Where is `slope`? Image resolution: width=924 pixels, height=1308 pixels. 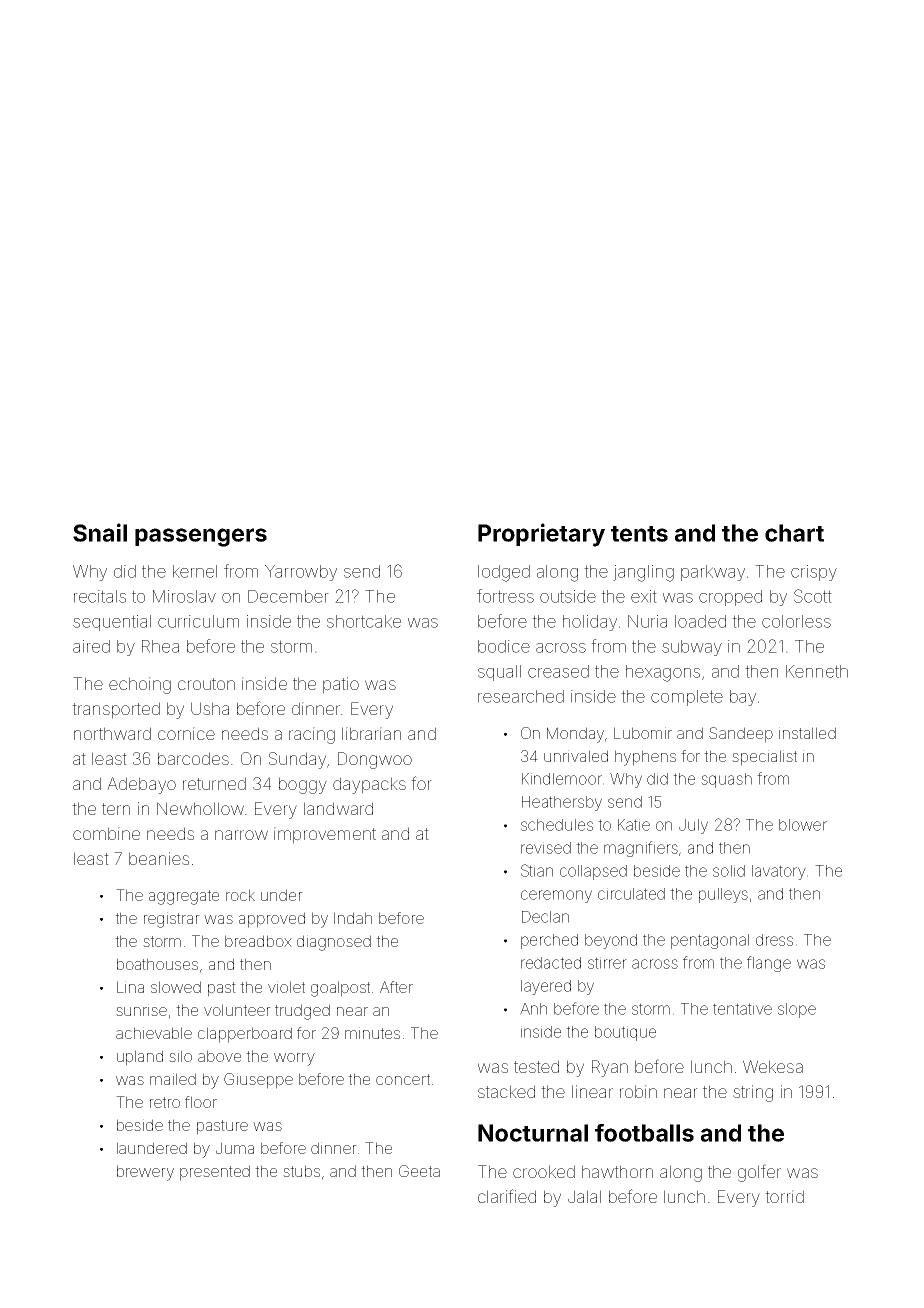 slope is located at coordinates (797, 1010).
